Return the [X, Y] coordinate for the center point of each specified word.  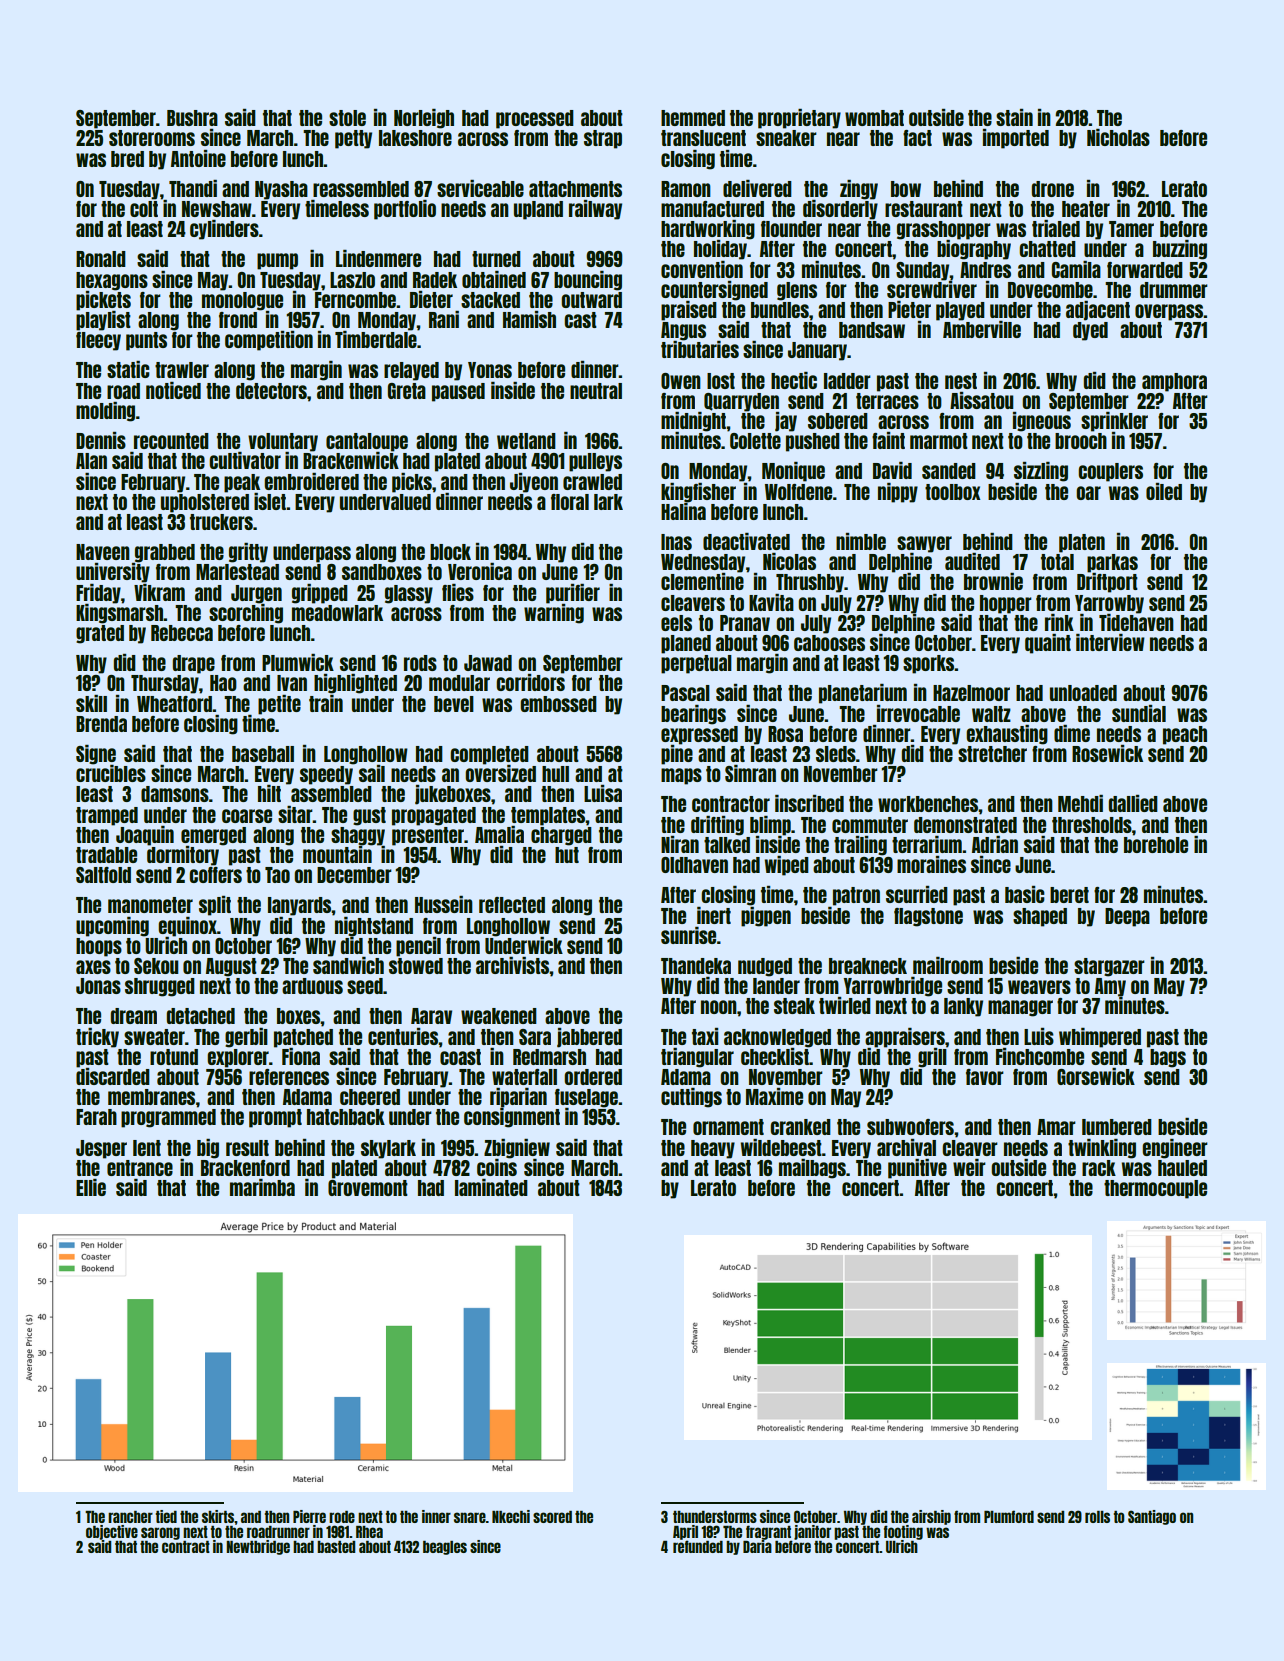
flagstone [928, 917]
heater [1086, 209]
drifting [717, 826]
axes [93, 967]
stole [347, 118]
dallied [1133, 803]
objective [112, 1532]
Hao [223, 683]
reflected [512, 905]
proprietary [799, 119]
